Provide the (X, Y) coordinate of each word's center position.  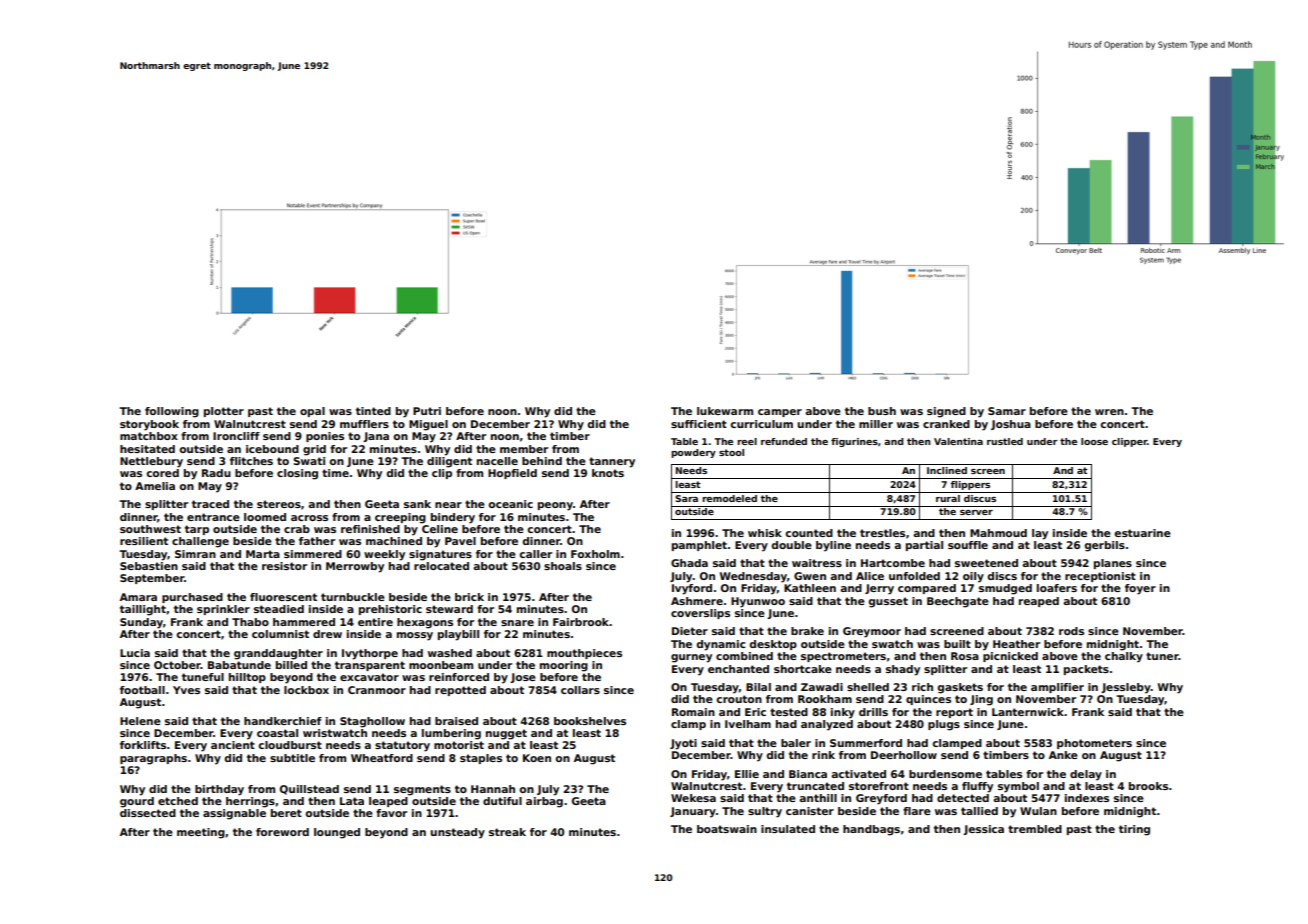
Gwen (810, 576)
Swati (309, 461)
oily (973, 577)
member (524, 449)
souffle (968, 545)
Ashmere (697, 601)
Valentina (958, 441)
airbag (544, 802)
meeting (201, 833)
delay (1086, 775)
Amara (138, 597)
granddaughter (278, 654)
